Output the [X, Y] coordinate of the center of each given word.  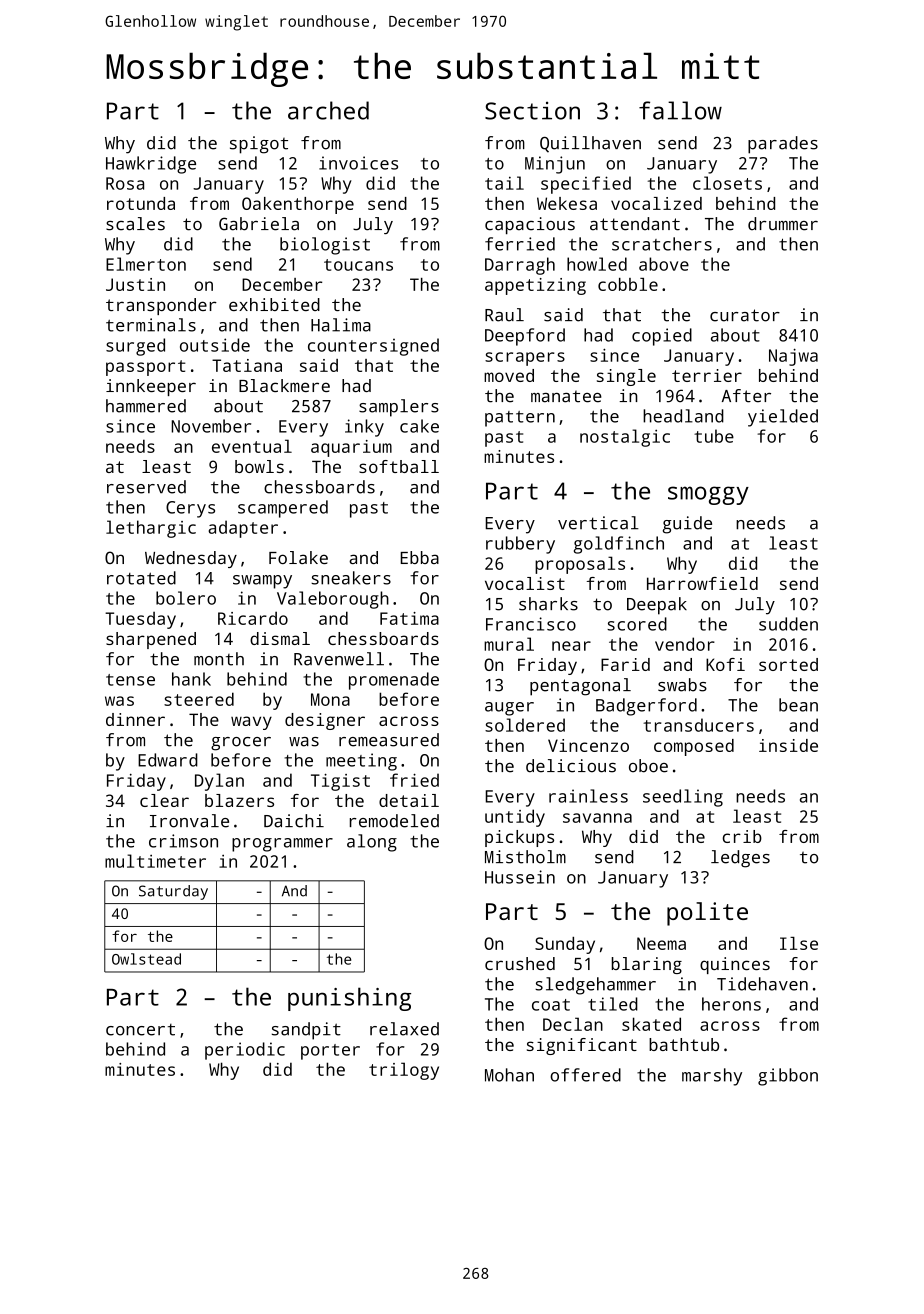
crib [742, 836]
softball [399, 466]
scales [135, 224]
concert [140, 1030]
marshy [712, 1077]
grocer [241, 744]
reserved [146, 487]
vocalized [656, 203]
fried [414, 780]
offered [585, 1075]
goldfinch [619, 545]
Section [532, 111]
